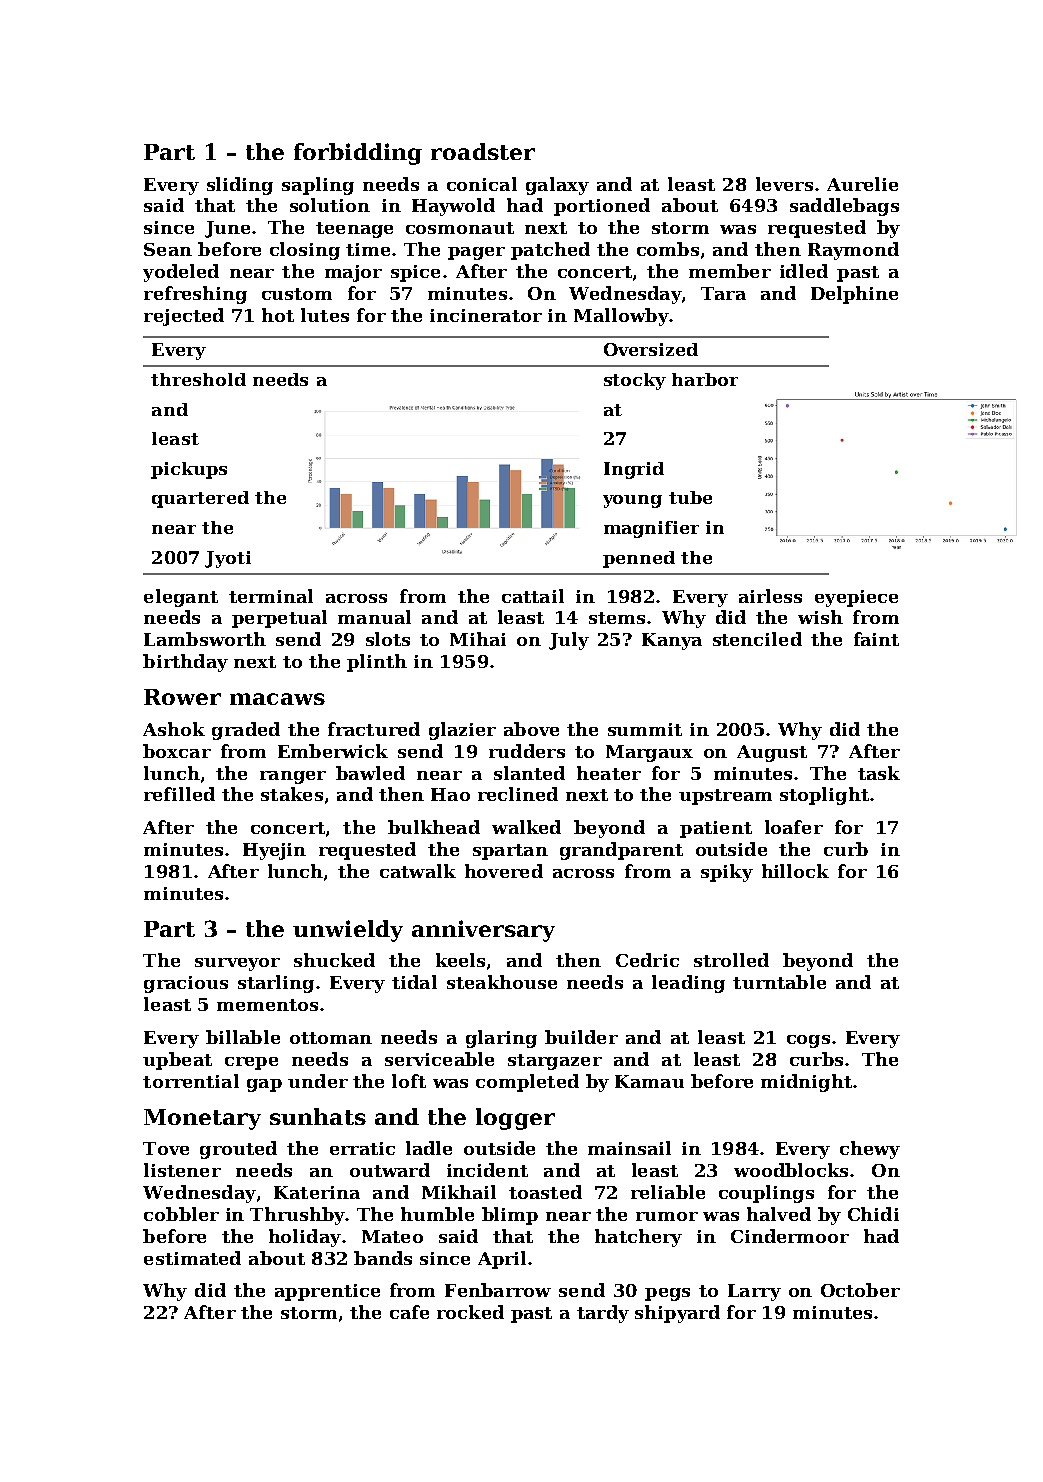 This image has height=1482, width=1043. What do you see at coordinates (240, 186) in the image?
I see `sliding` at bounding box center [240, 186].
